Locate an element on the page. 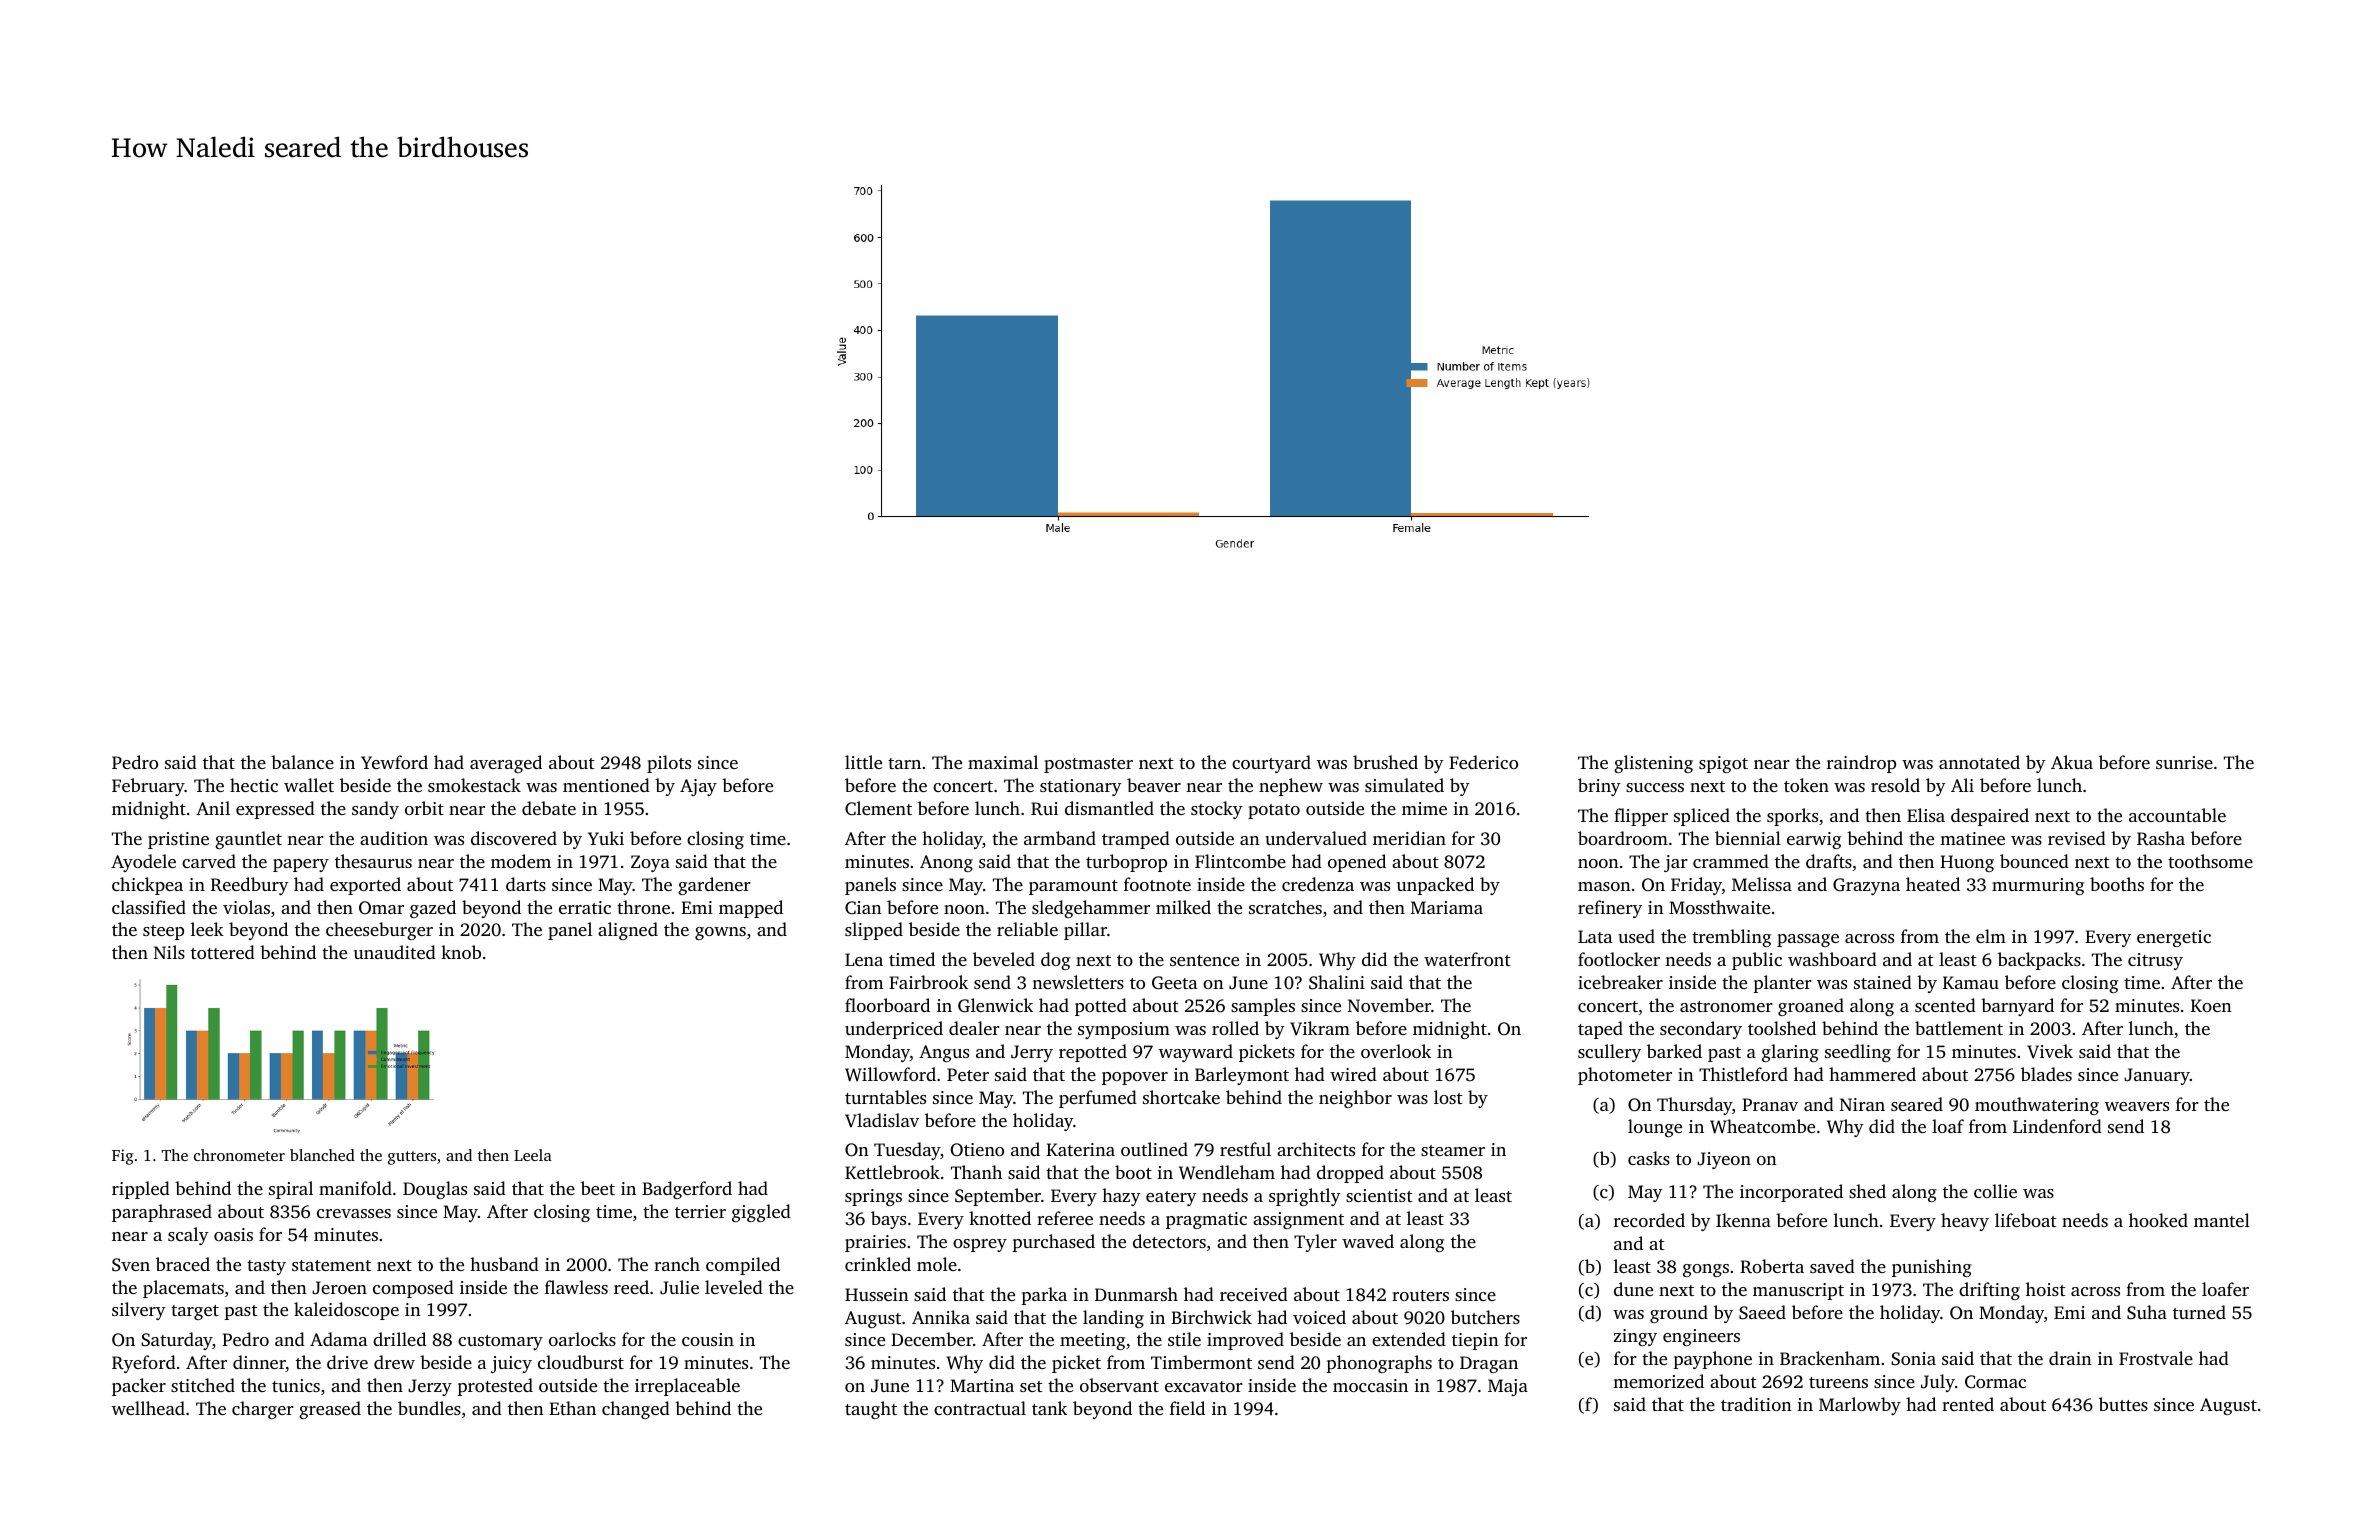 This document has height=1540, width=2380. pristine is located at coordinates (178, 840).
